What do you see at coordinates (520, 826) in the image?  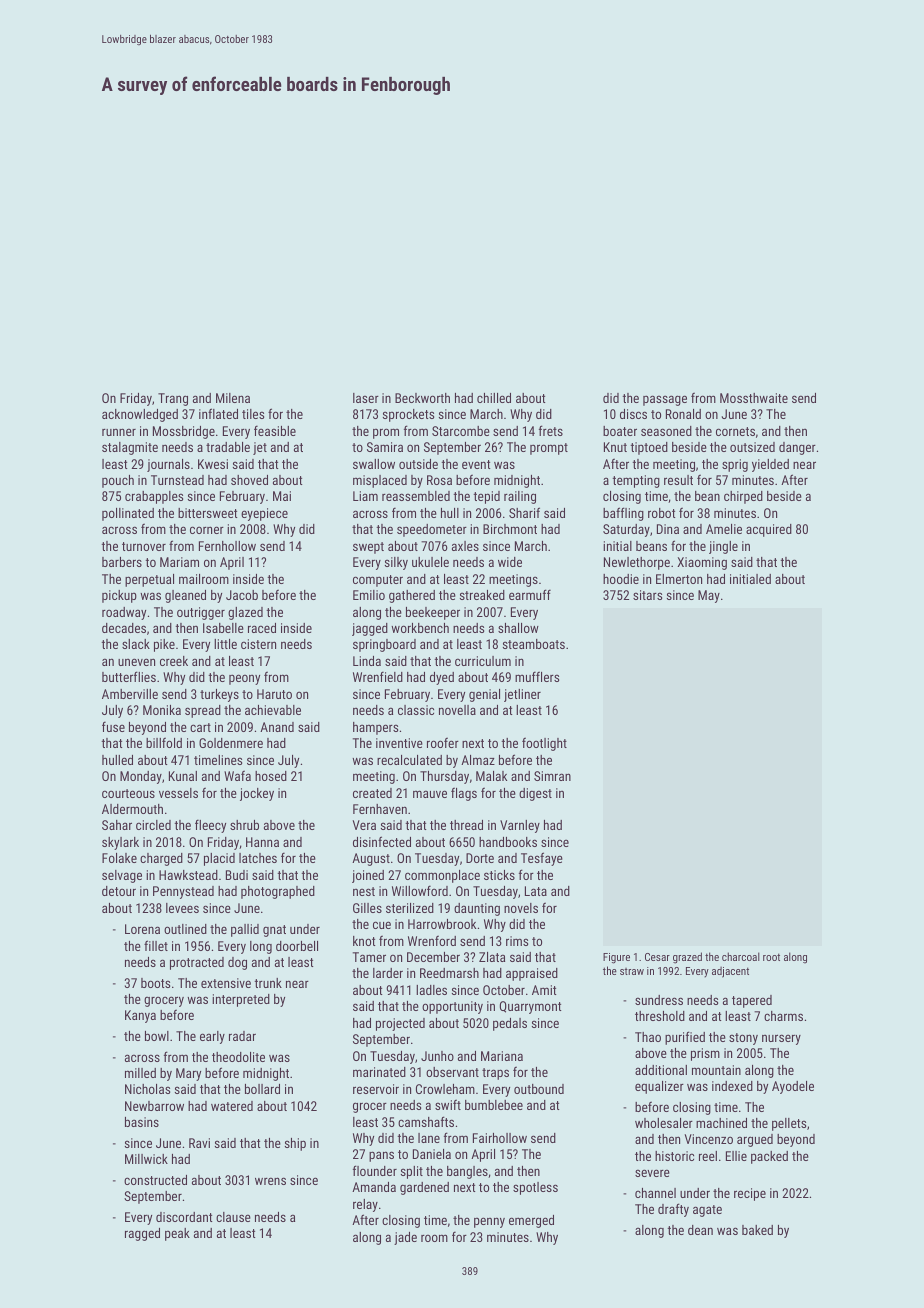 I see `Varnley` at bounding box center [520, 826].
